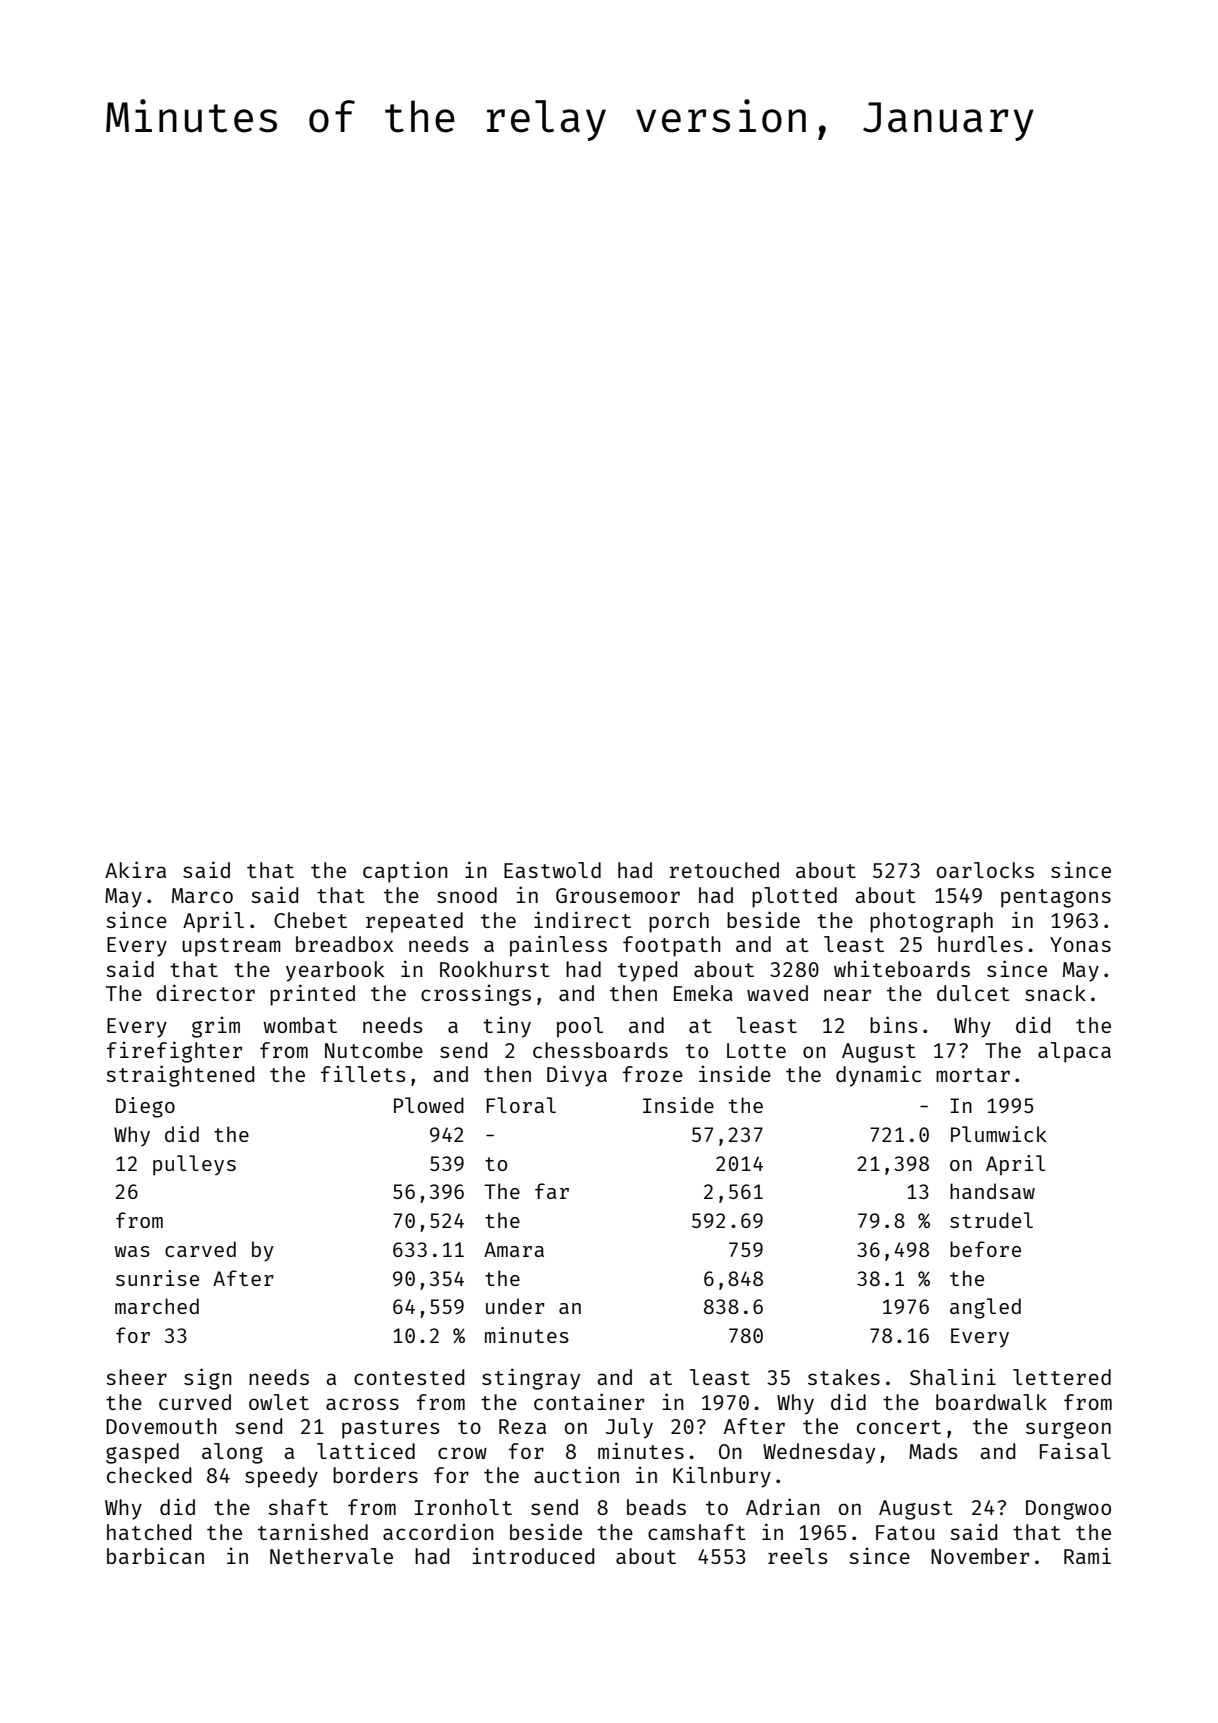 The width and height of the screenshot is (1218, 1723). Describe the element at coordinates (157, 1306) in the screenshot. I see `marched` at that location.
